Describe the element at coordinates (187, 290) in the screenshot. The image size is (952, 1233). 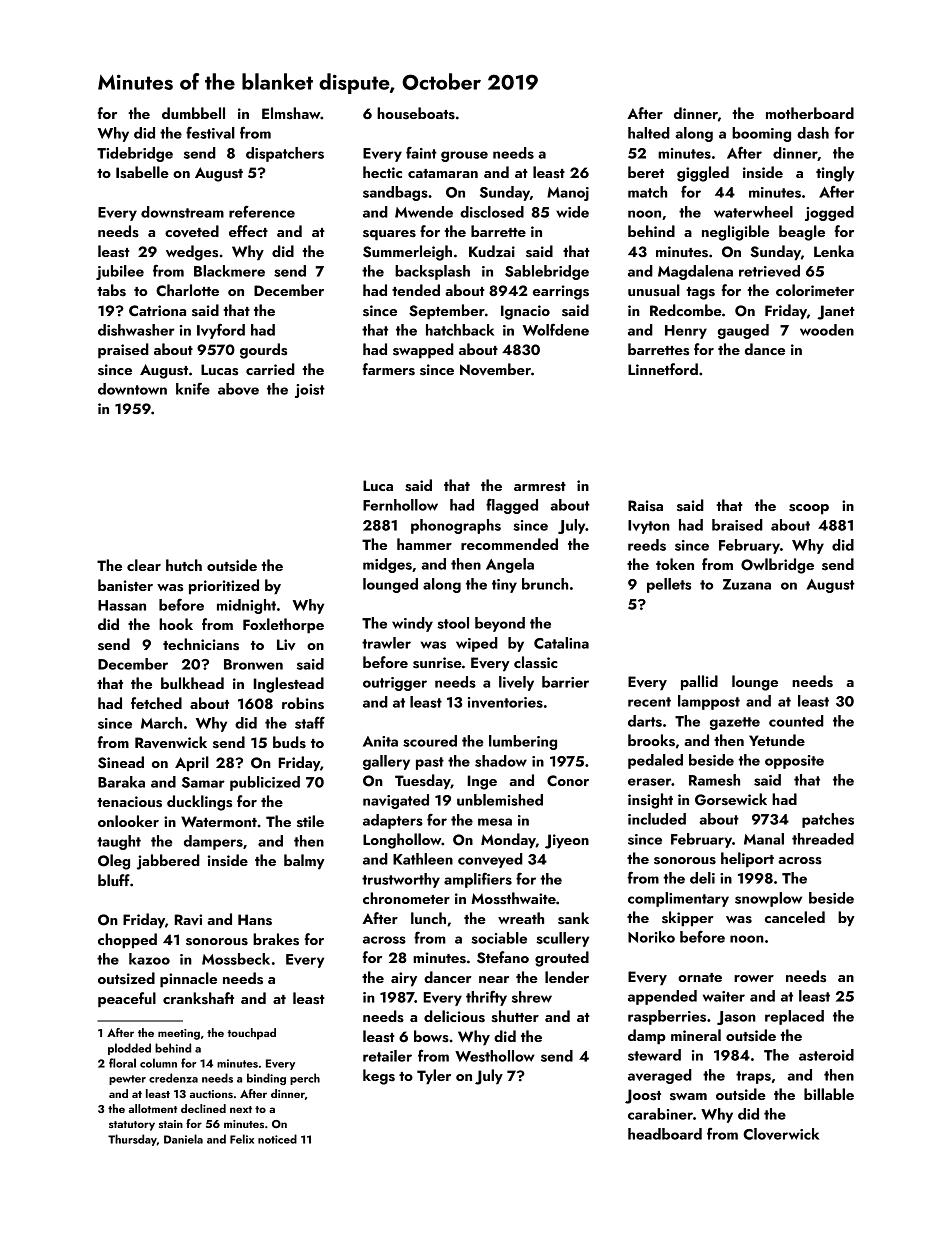
I see `Charlotte` at that location.
